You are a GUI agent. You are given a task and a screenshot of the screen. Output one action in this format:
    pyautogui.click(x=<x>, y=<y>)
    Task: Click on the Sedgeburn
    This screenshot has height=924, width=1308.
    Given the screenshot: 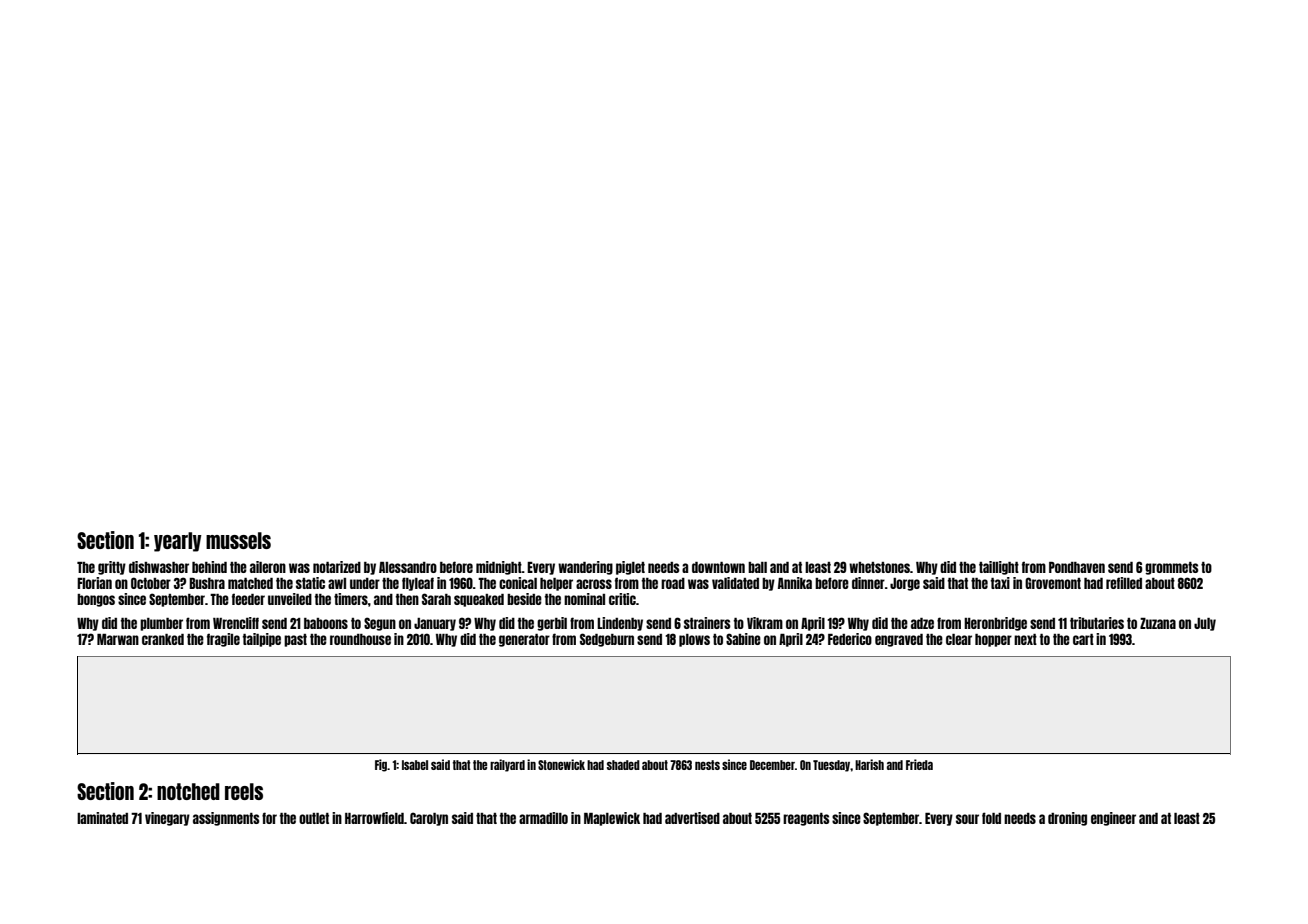 What is the action you would take?
    pyautogui.click(x=607, y=640)
